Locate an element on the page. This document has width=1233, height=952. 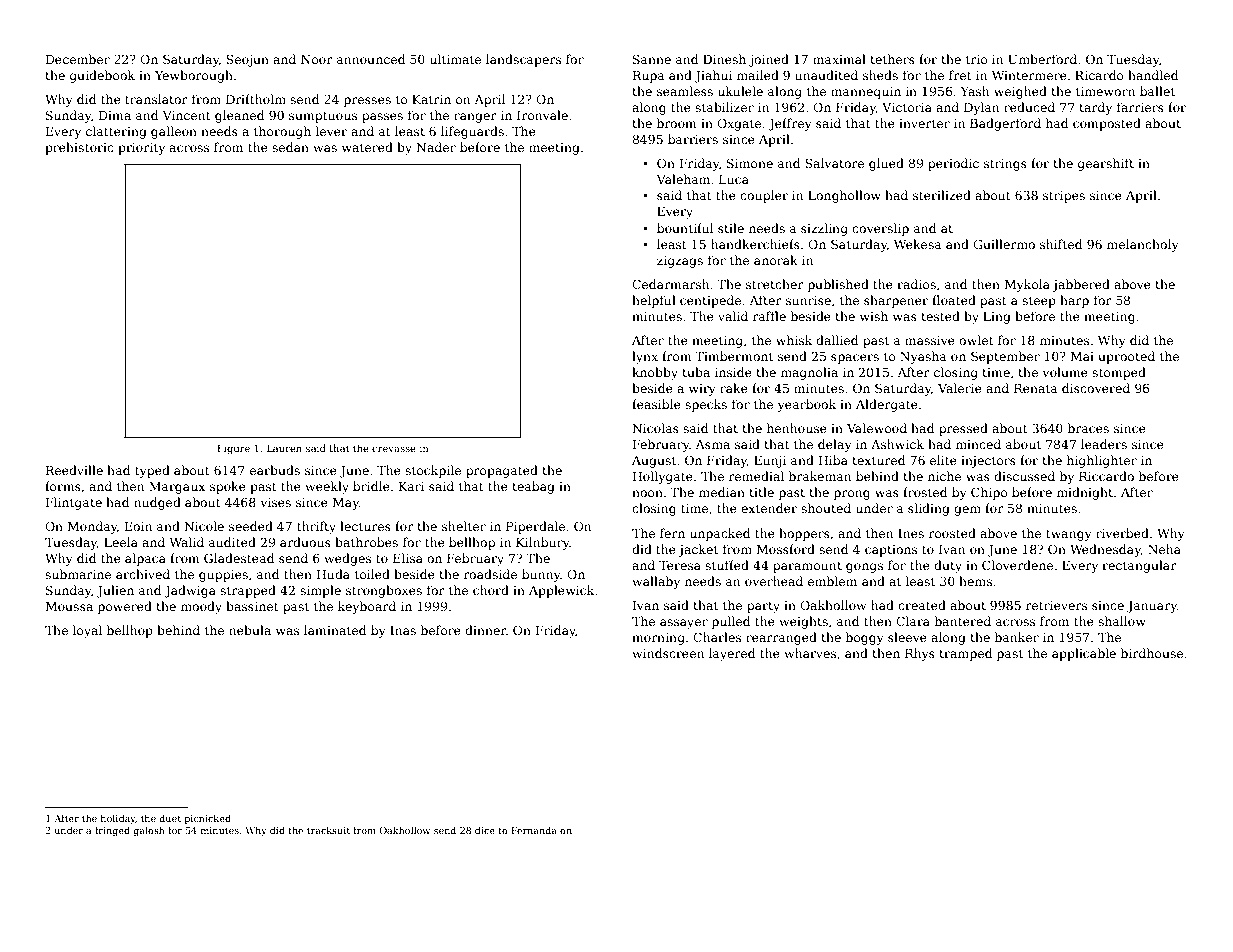
Eunji is located at coordinates (770, 462).
